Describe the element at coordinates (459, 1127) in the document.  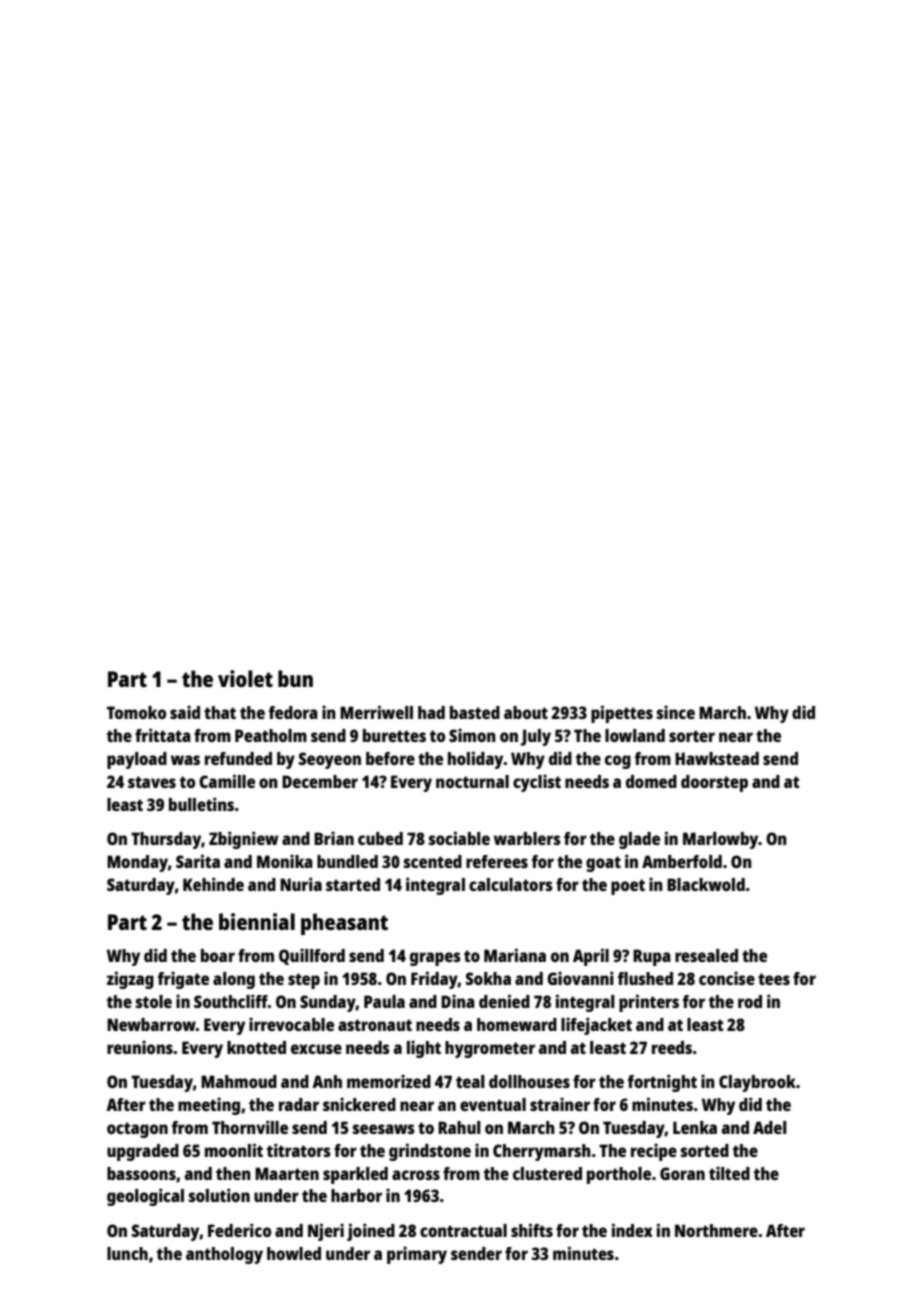
I see `Rahul` at that location.
